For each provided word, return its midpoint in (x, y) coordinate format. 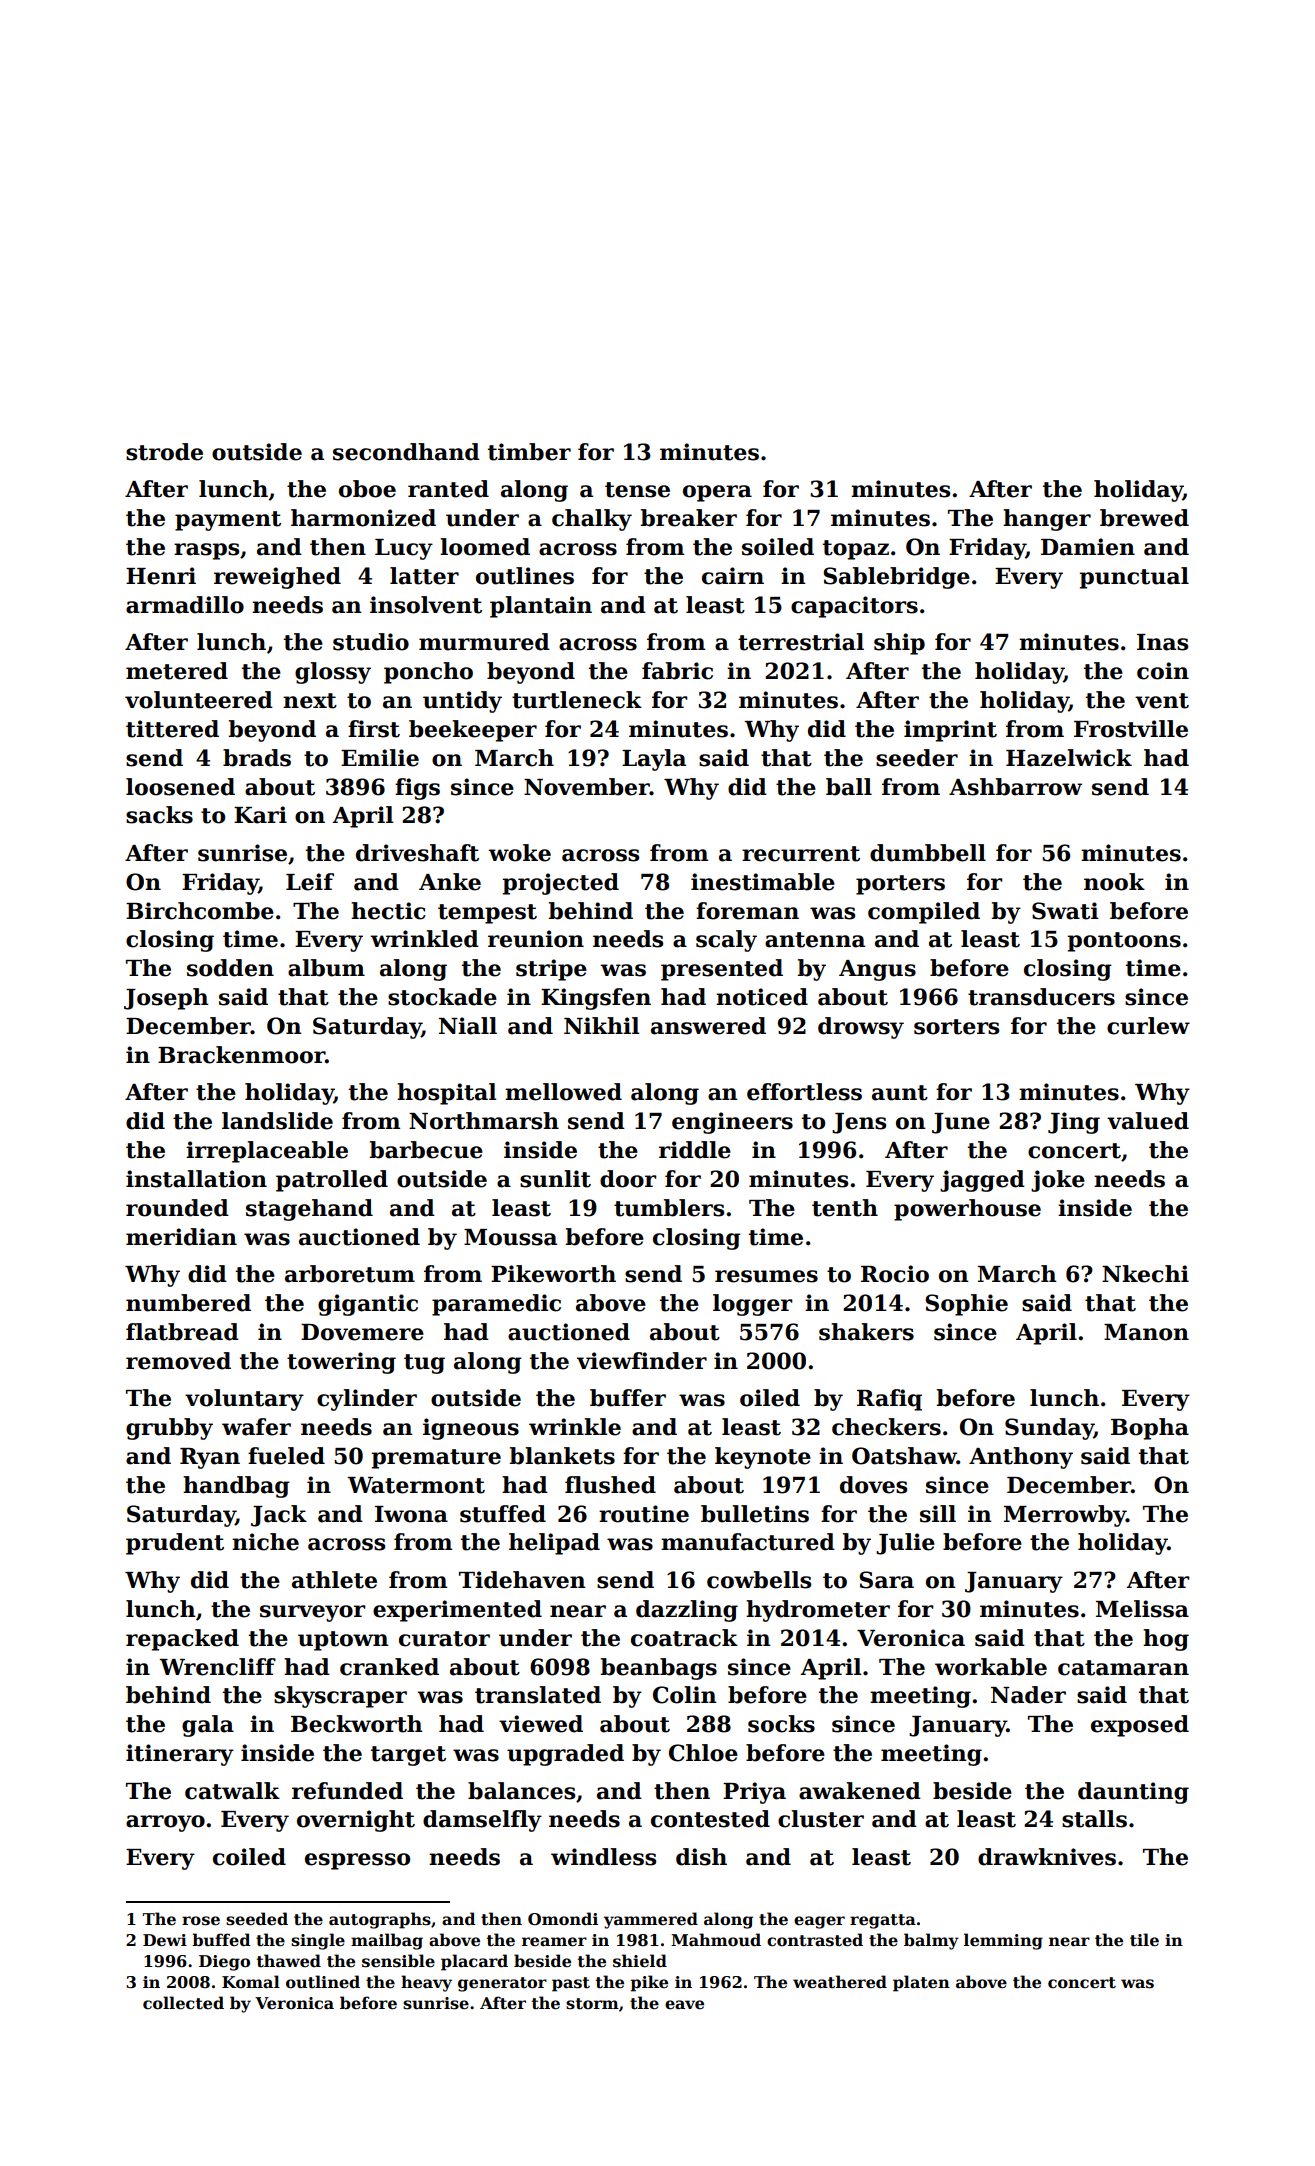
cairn (733, 576)
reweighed (277, 578)
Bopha (1150, 1429)
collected (183, 2003)
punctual (1134, 578)
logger (753, 1305)
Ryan (210, 1458)
